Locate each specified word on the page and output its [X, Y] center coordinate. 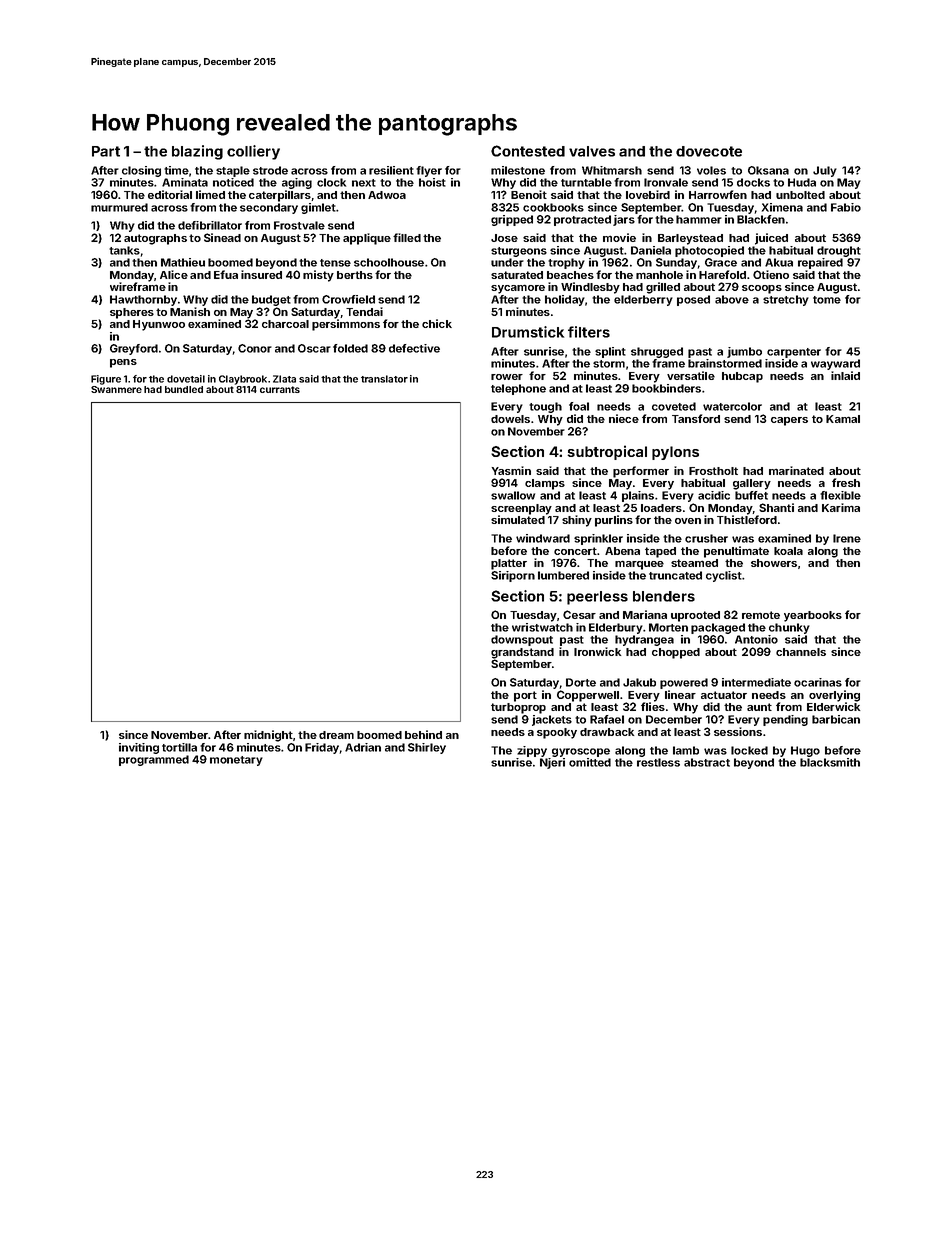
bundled [184, 389]
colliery [253, 152]
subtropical [607, 452]
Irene [847, 538]
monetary [236, 761]
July [825, 171]
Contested [528, 151]
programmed [154, 760]
